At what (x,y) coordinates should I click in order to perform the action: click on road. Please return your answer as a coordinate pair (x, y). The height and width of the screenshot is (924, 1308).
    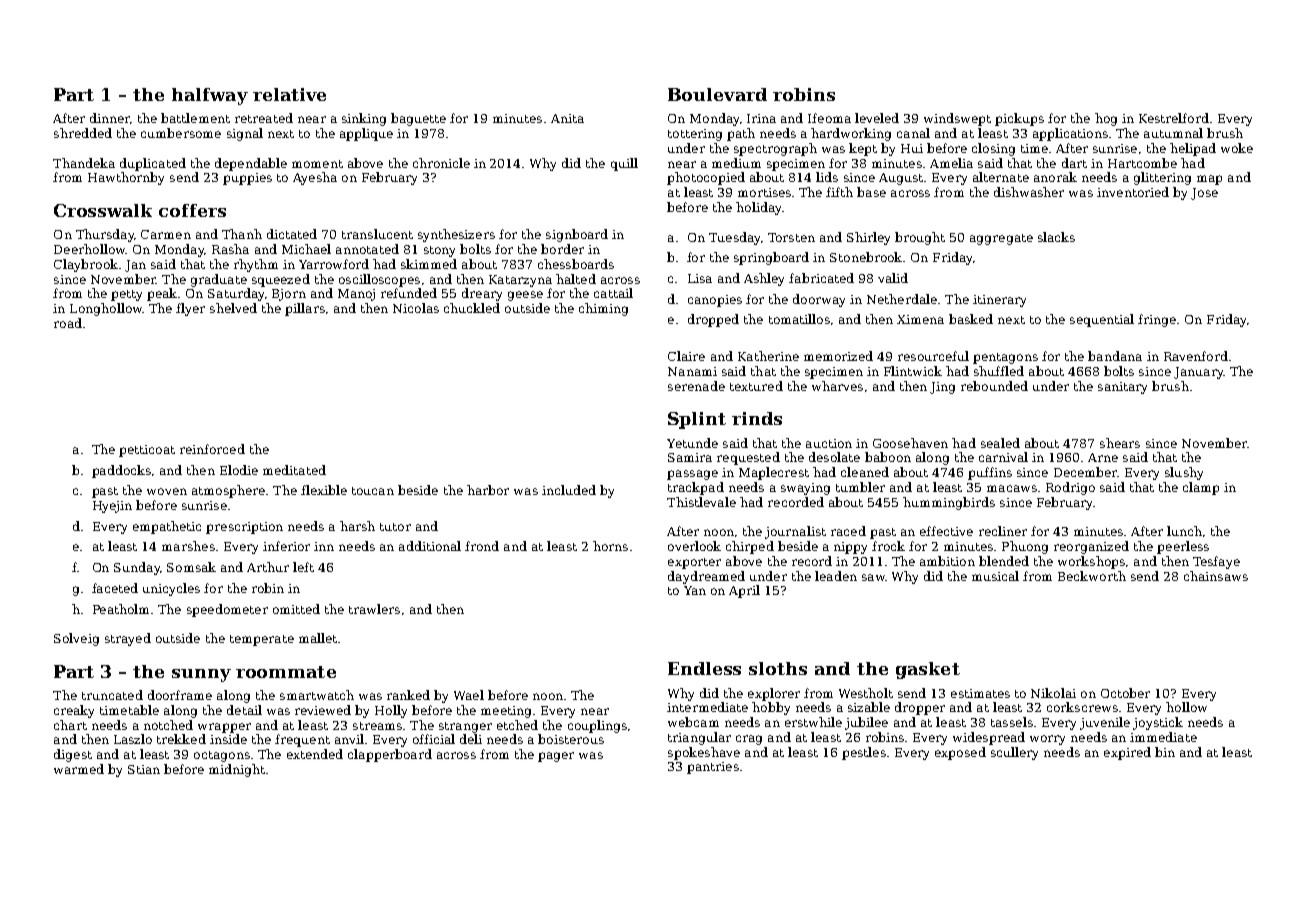
    Looking at the image, I should click on (68, 323).
